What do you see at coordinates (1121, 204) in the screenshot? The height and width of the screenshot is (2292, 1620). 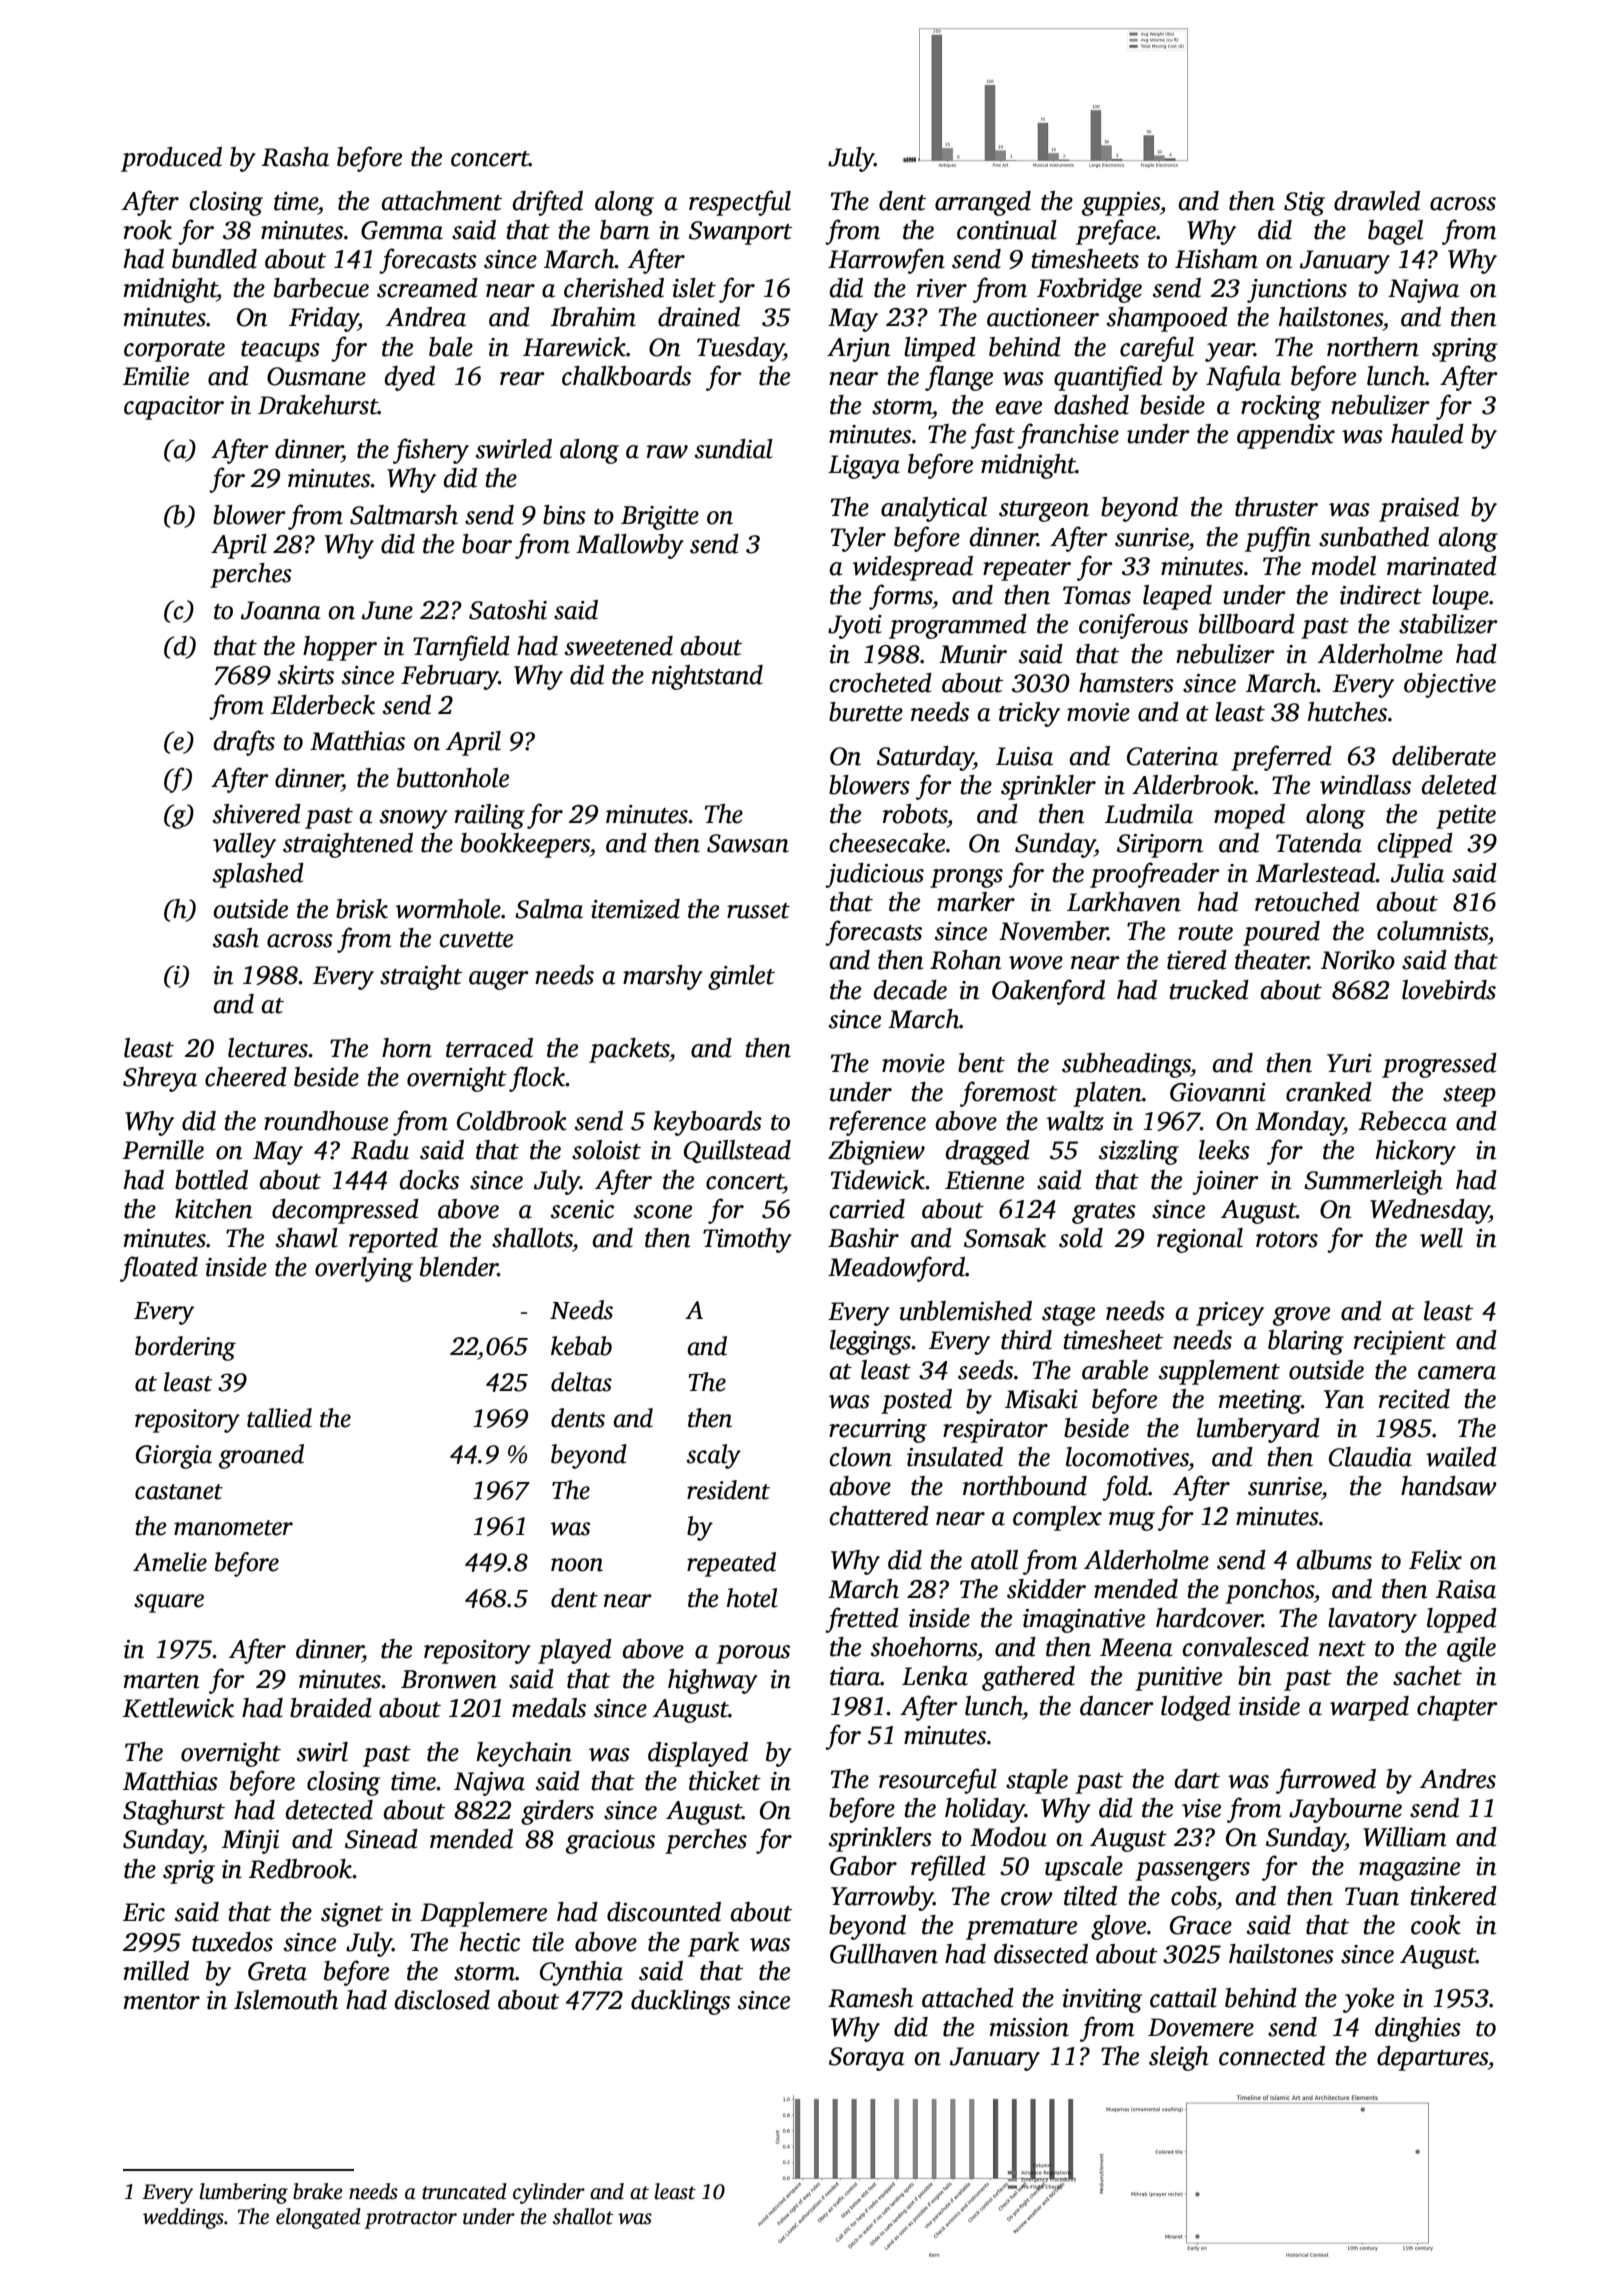 I see `guppies` at bounding box center [1121, 204].
